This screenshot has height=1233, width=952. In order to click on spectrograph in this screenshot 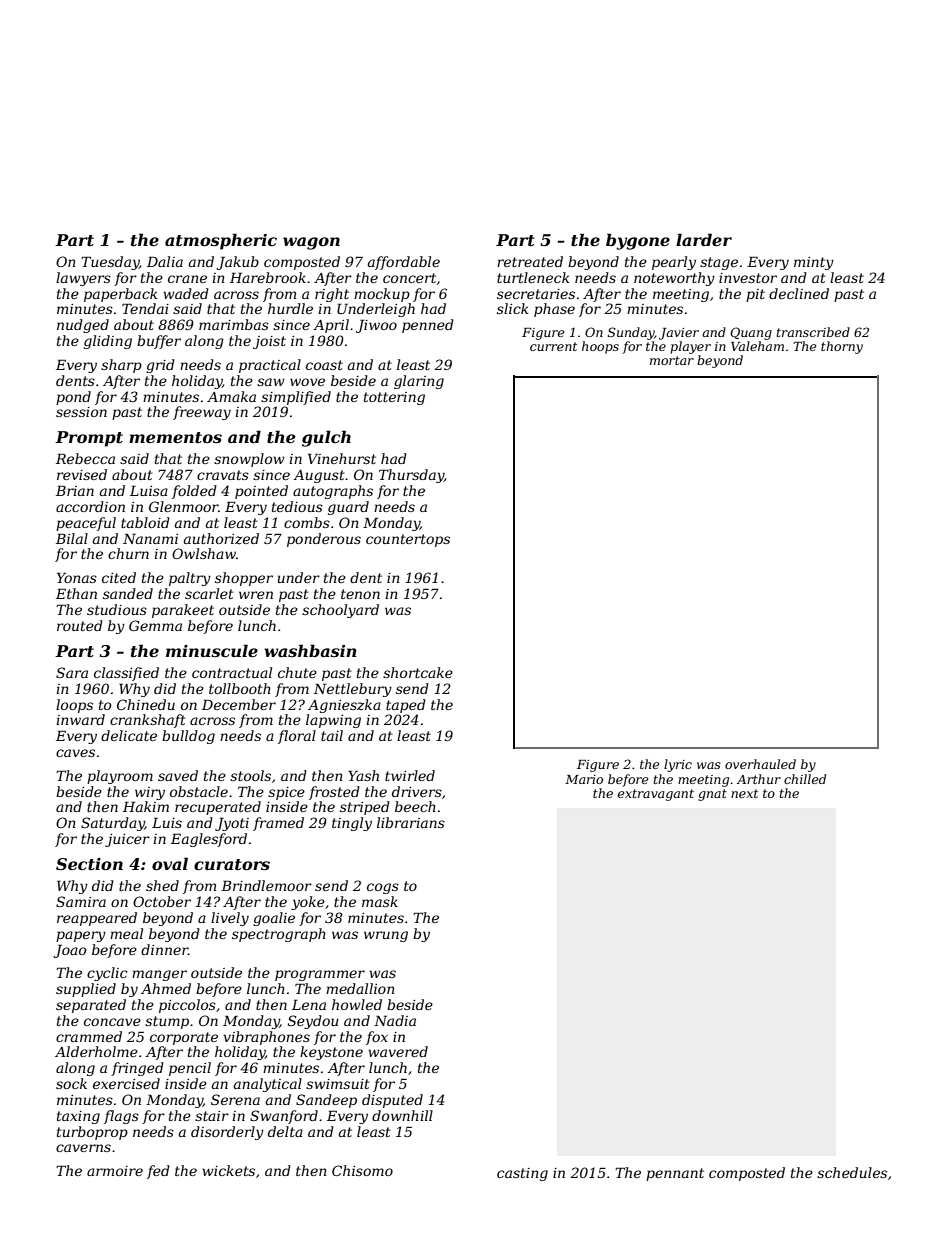, I will do `click(279, 935)`.
